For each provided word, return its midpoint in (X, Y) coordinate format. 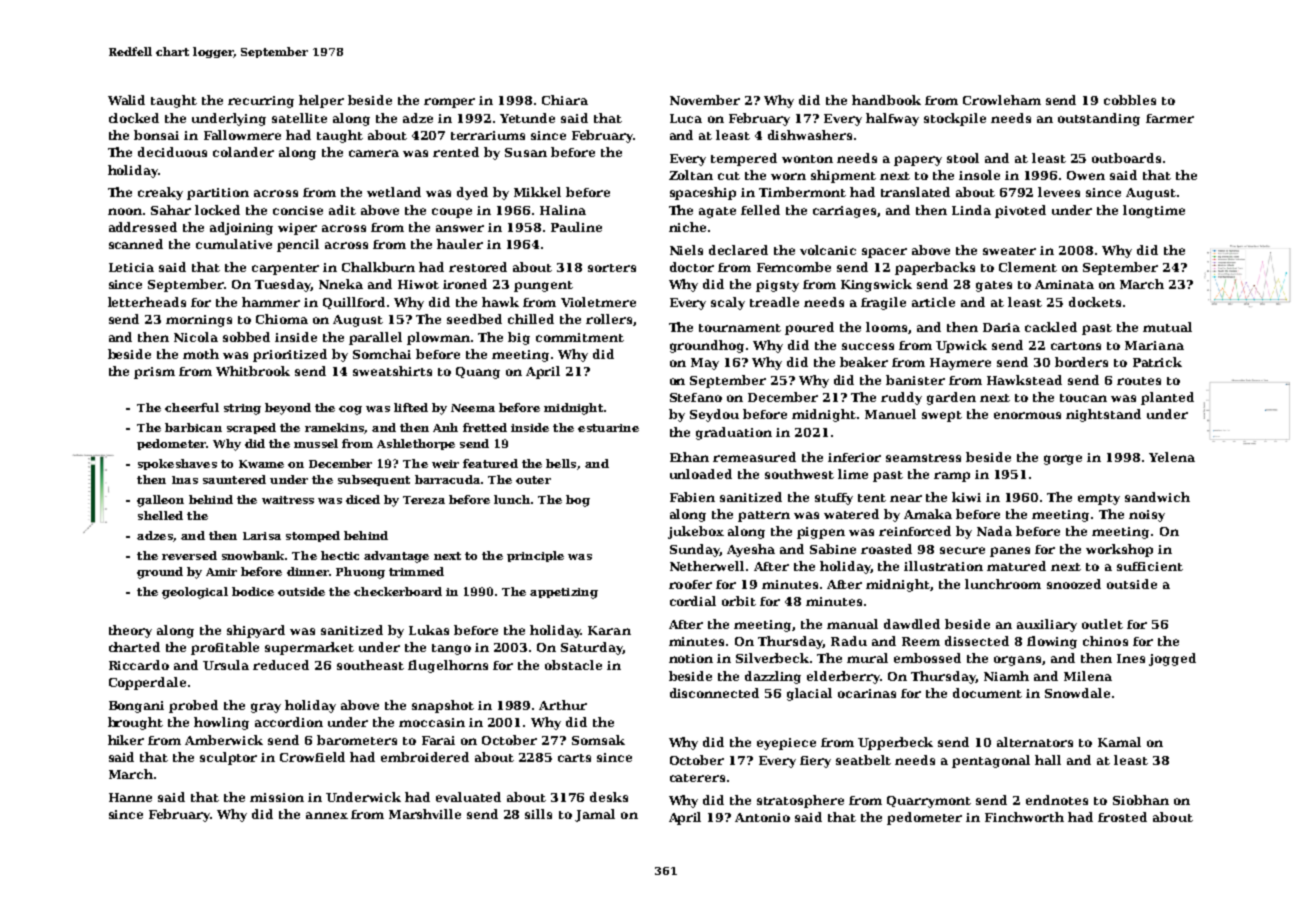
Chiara (565, 100)
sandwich (1157, 497)
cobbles (1130, 100)
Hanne (130, 797)
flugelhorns (448, 666)
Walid (126, 100)
